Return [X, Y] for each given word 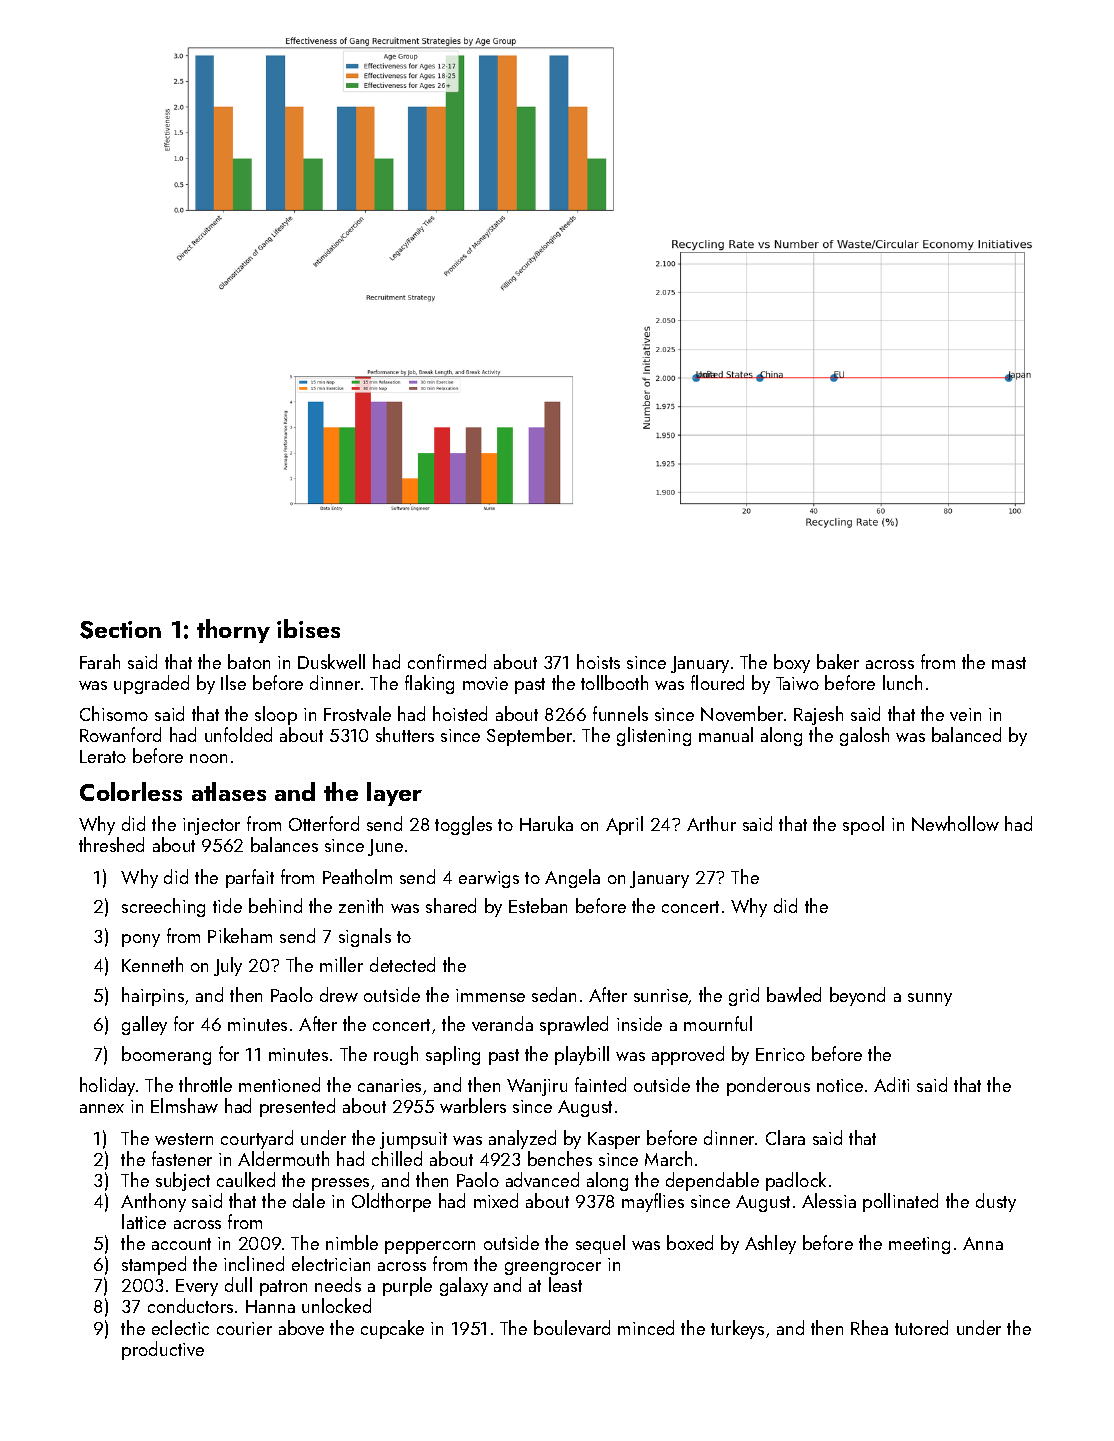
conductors [190, 1305]
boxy [792, 663]
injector [211, 826]
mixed [496, 1200]
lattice [144, 1221]
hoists [598, 661]
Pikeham [240, 935]
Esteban [538, 905]
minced [646, 1327]
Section [120, 630]
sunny [930, 999]
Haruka [546, 823]
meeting [919, 1245]
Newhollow [955, 823]
